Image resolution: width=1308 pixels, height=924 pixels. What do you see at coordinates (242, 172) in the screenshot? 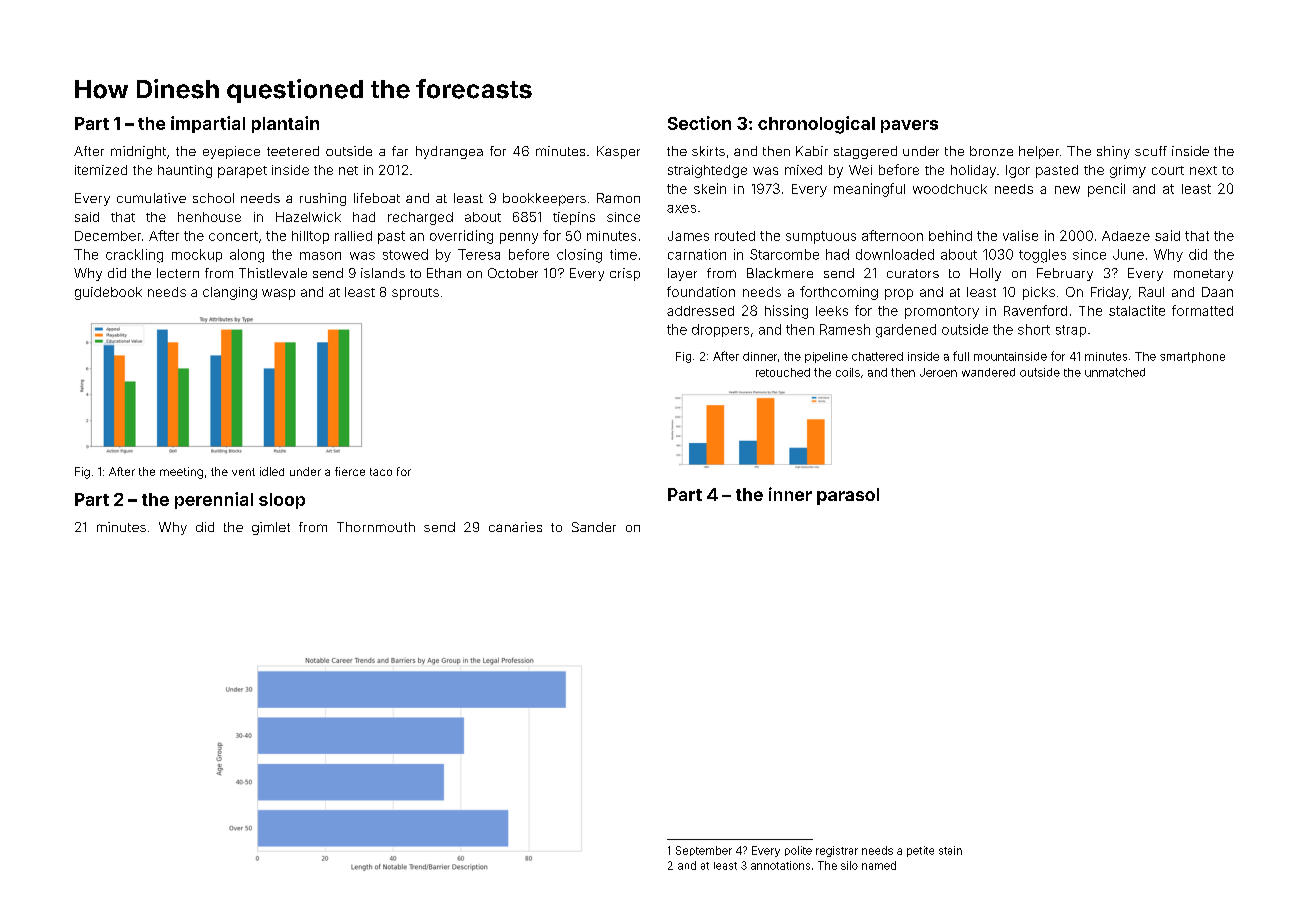
I see `parapet` at bounding box center [242, 172].
